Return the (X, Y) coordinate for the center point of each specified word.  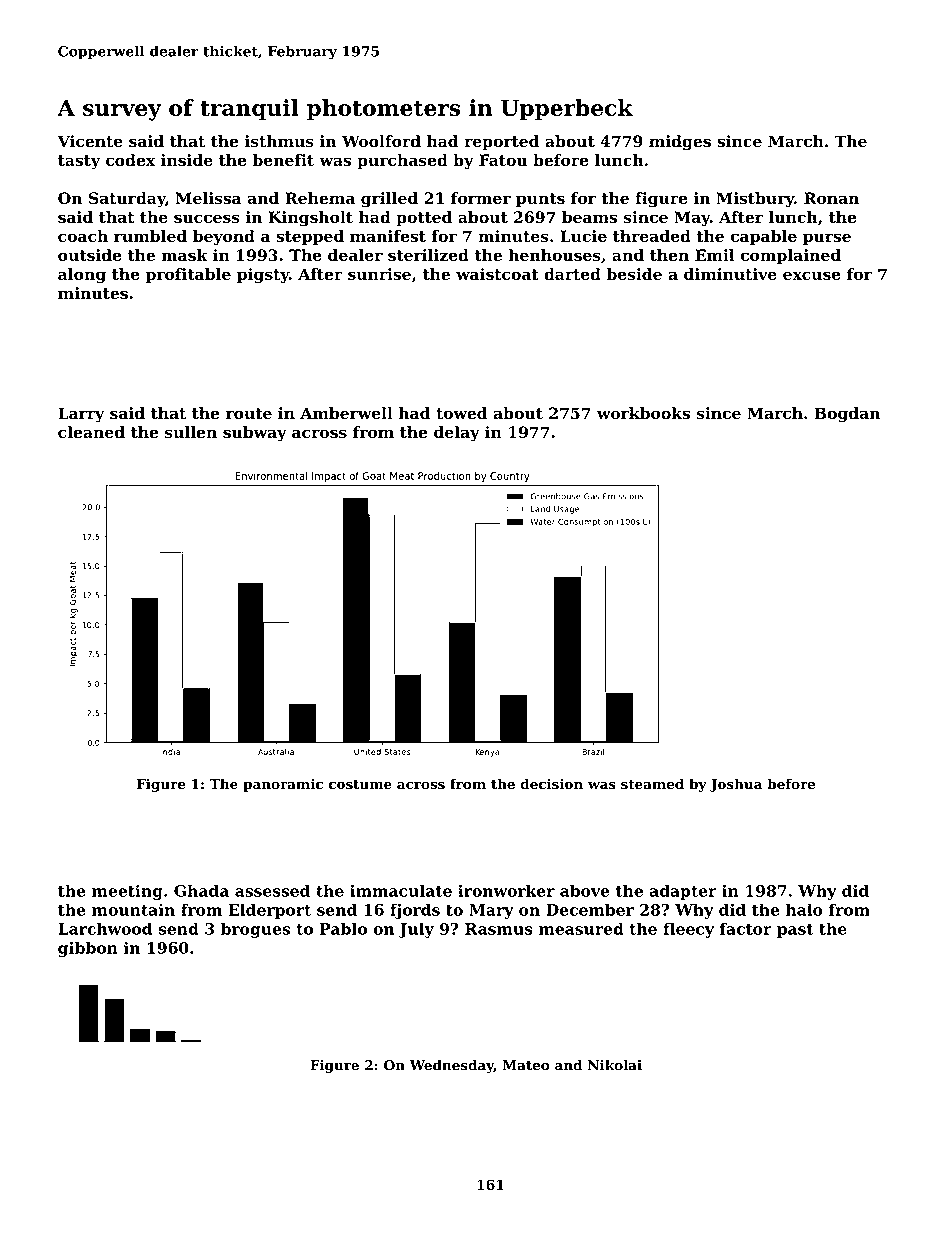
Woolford (381, 141)
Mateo (526, 1065)
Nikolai (615, 1065)
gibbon (88, 949)
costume (360, 785)
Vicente (90, 141)
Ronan (831, 198)
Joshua (736, 785)
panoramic (283, 785)
